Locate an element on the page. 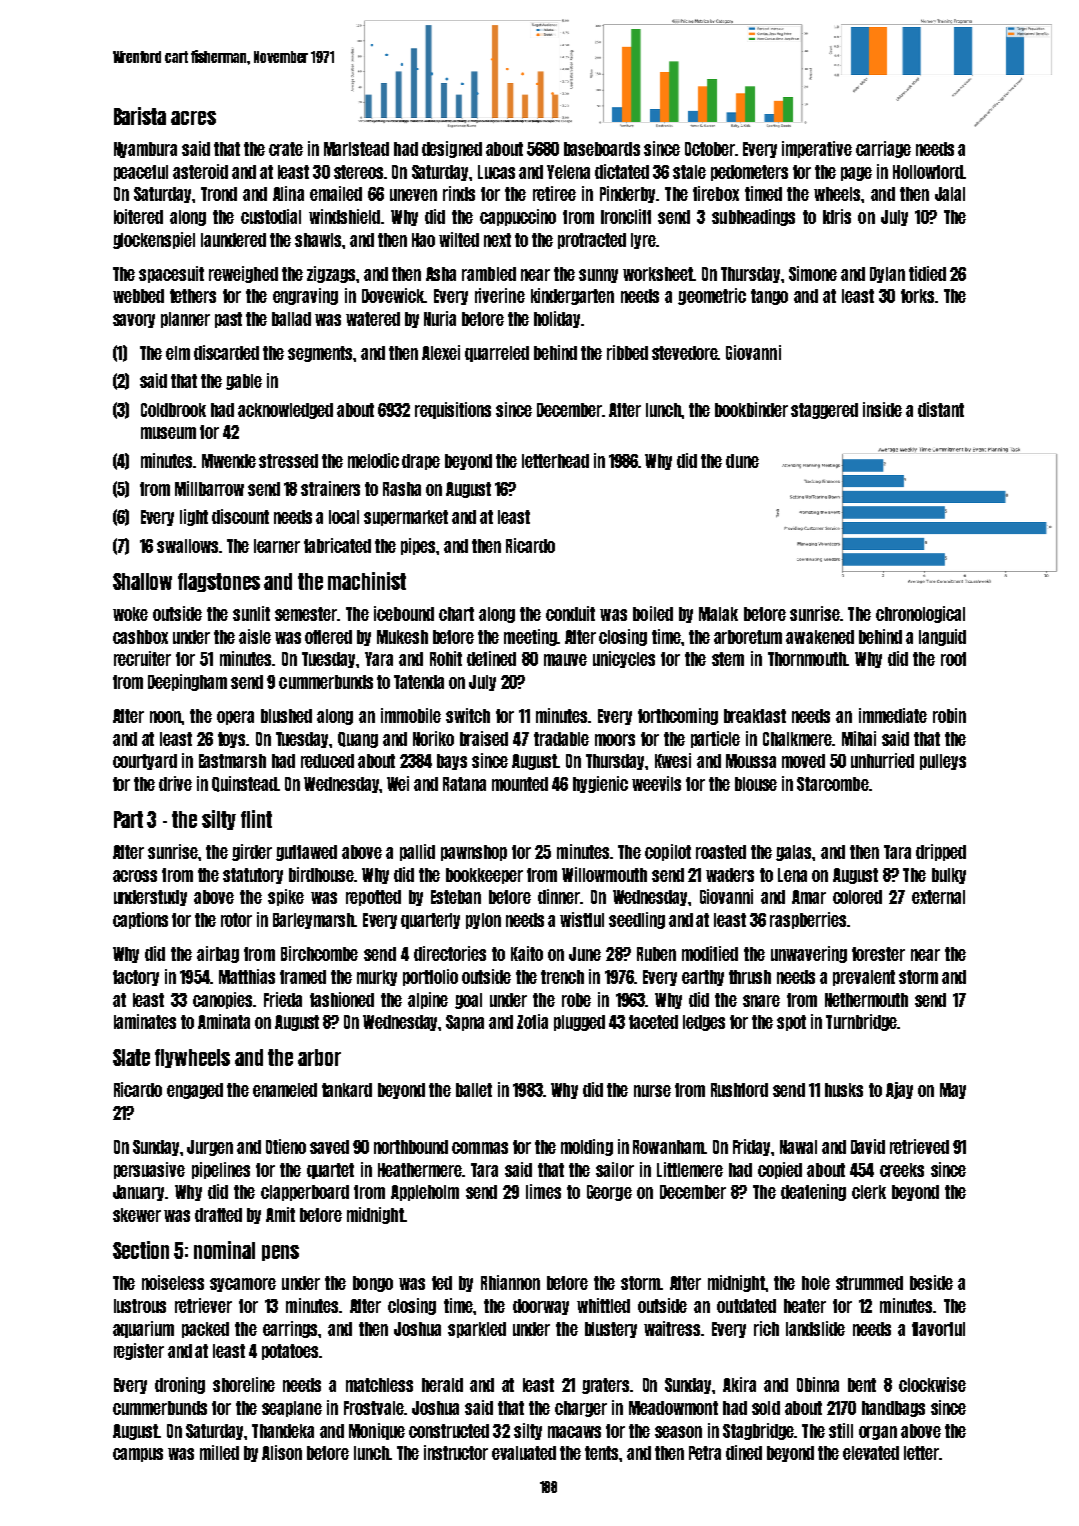 The image size is (1079, 1526). charger is located at coordinates (581, 1409).
